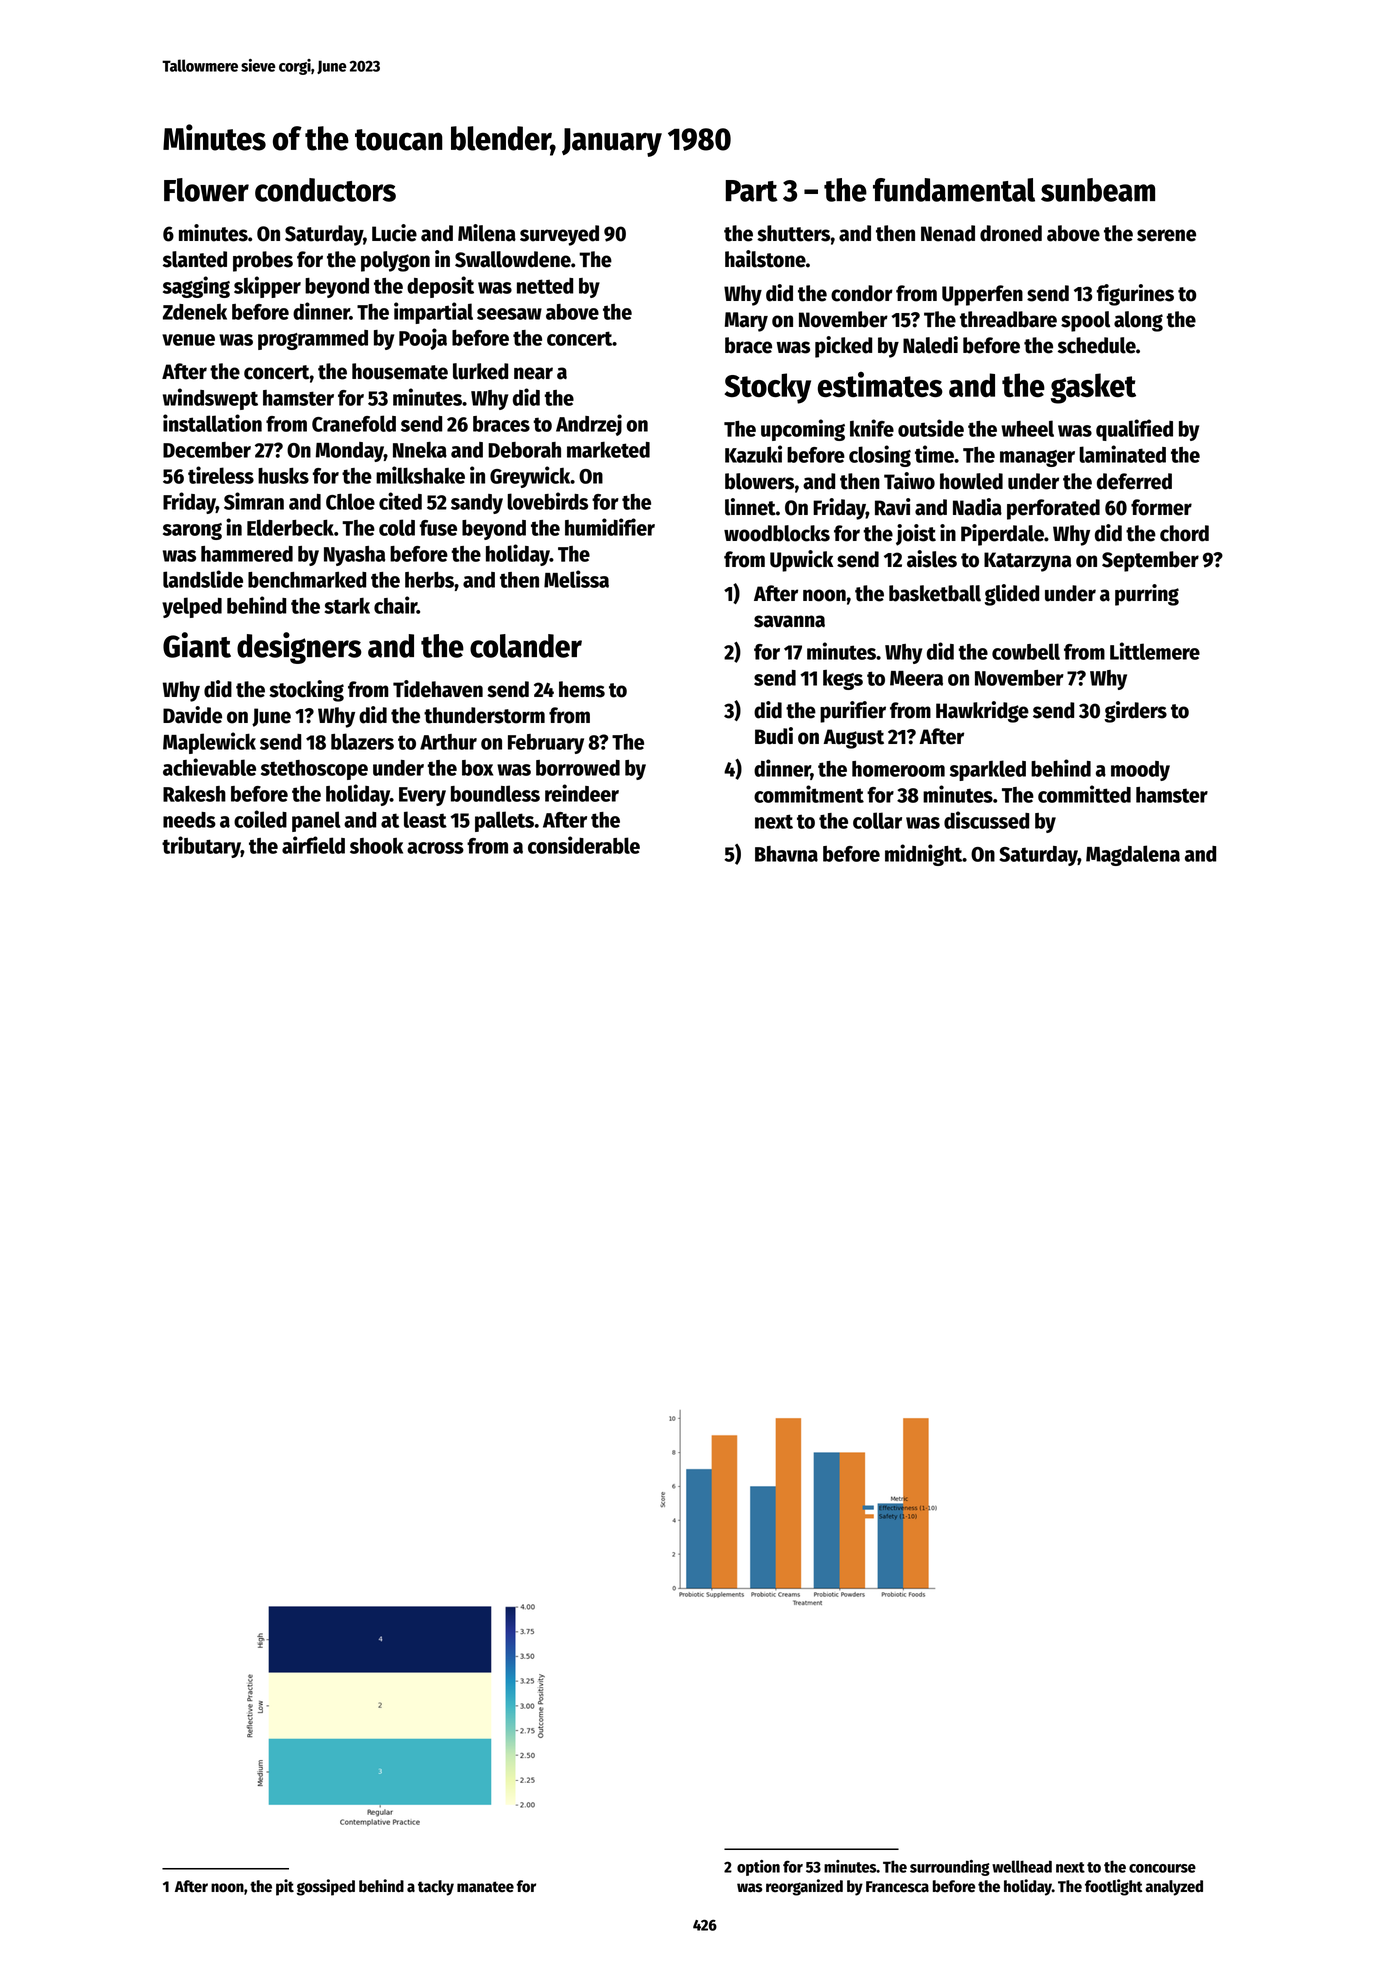  Describe the element at coordinates (325, 190) in the page. I see `conductors` at that location.
